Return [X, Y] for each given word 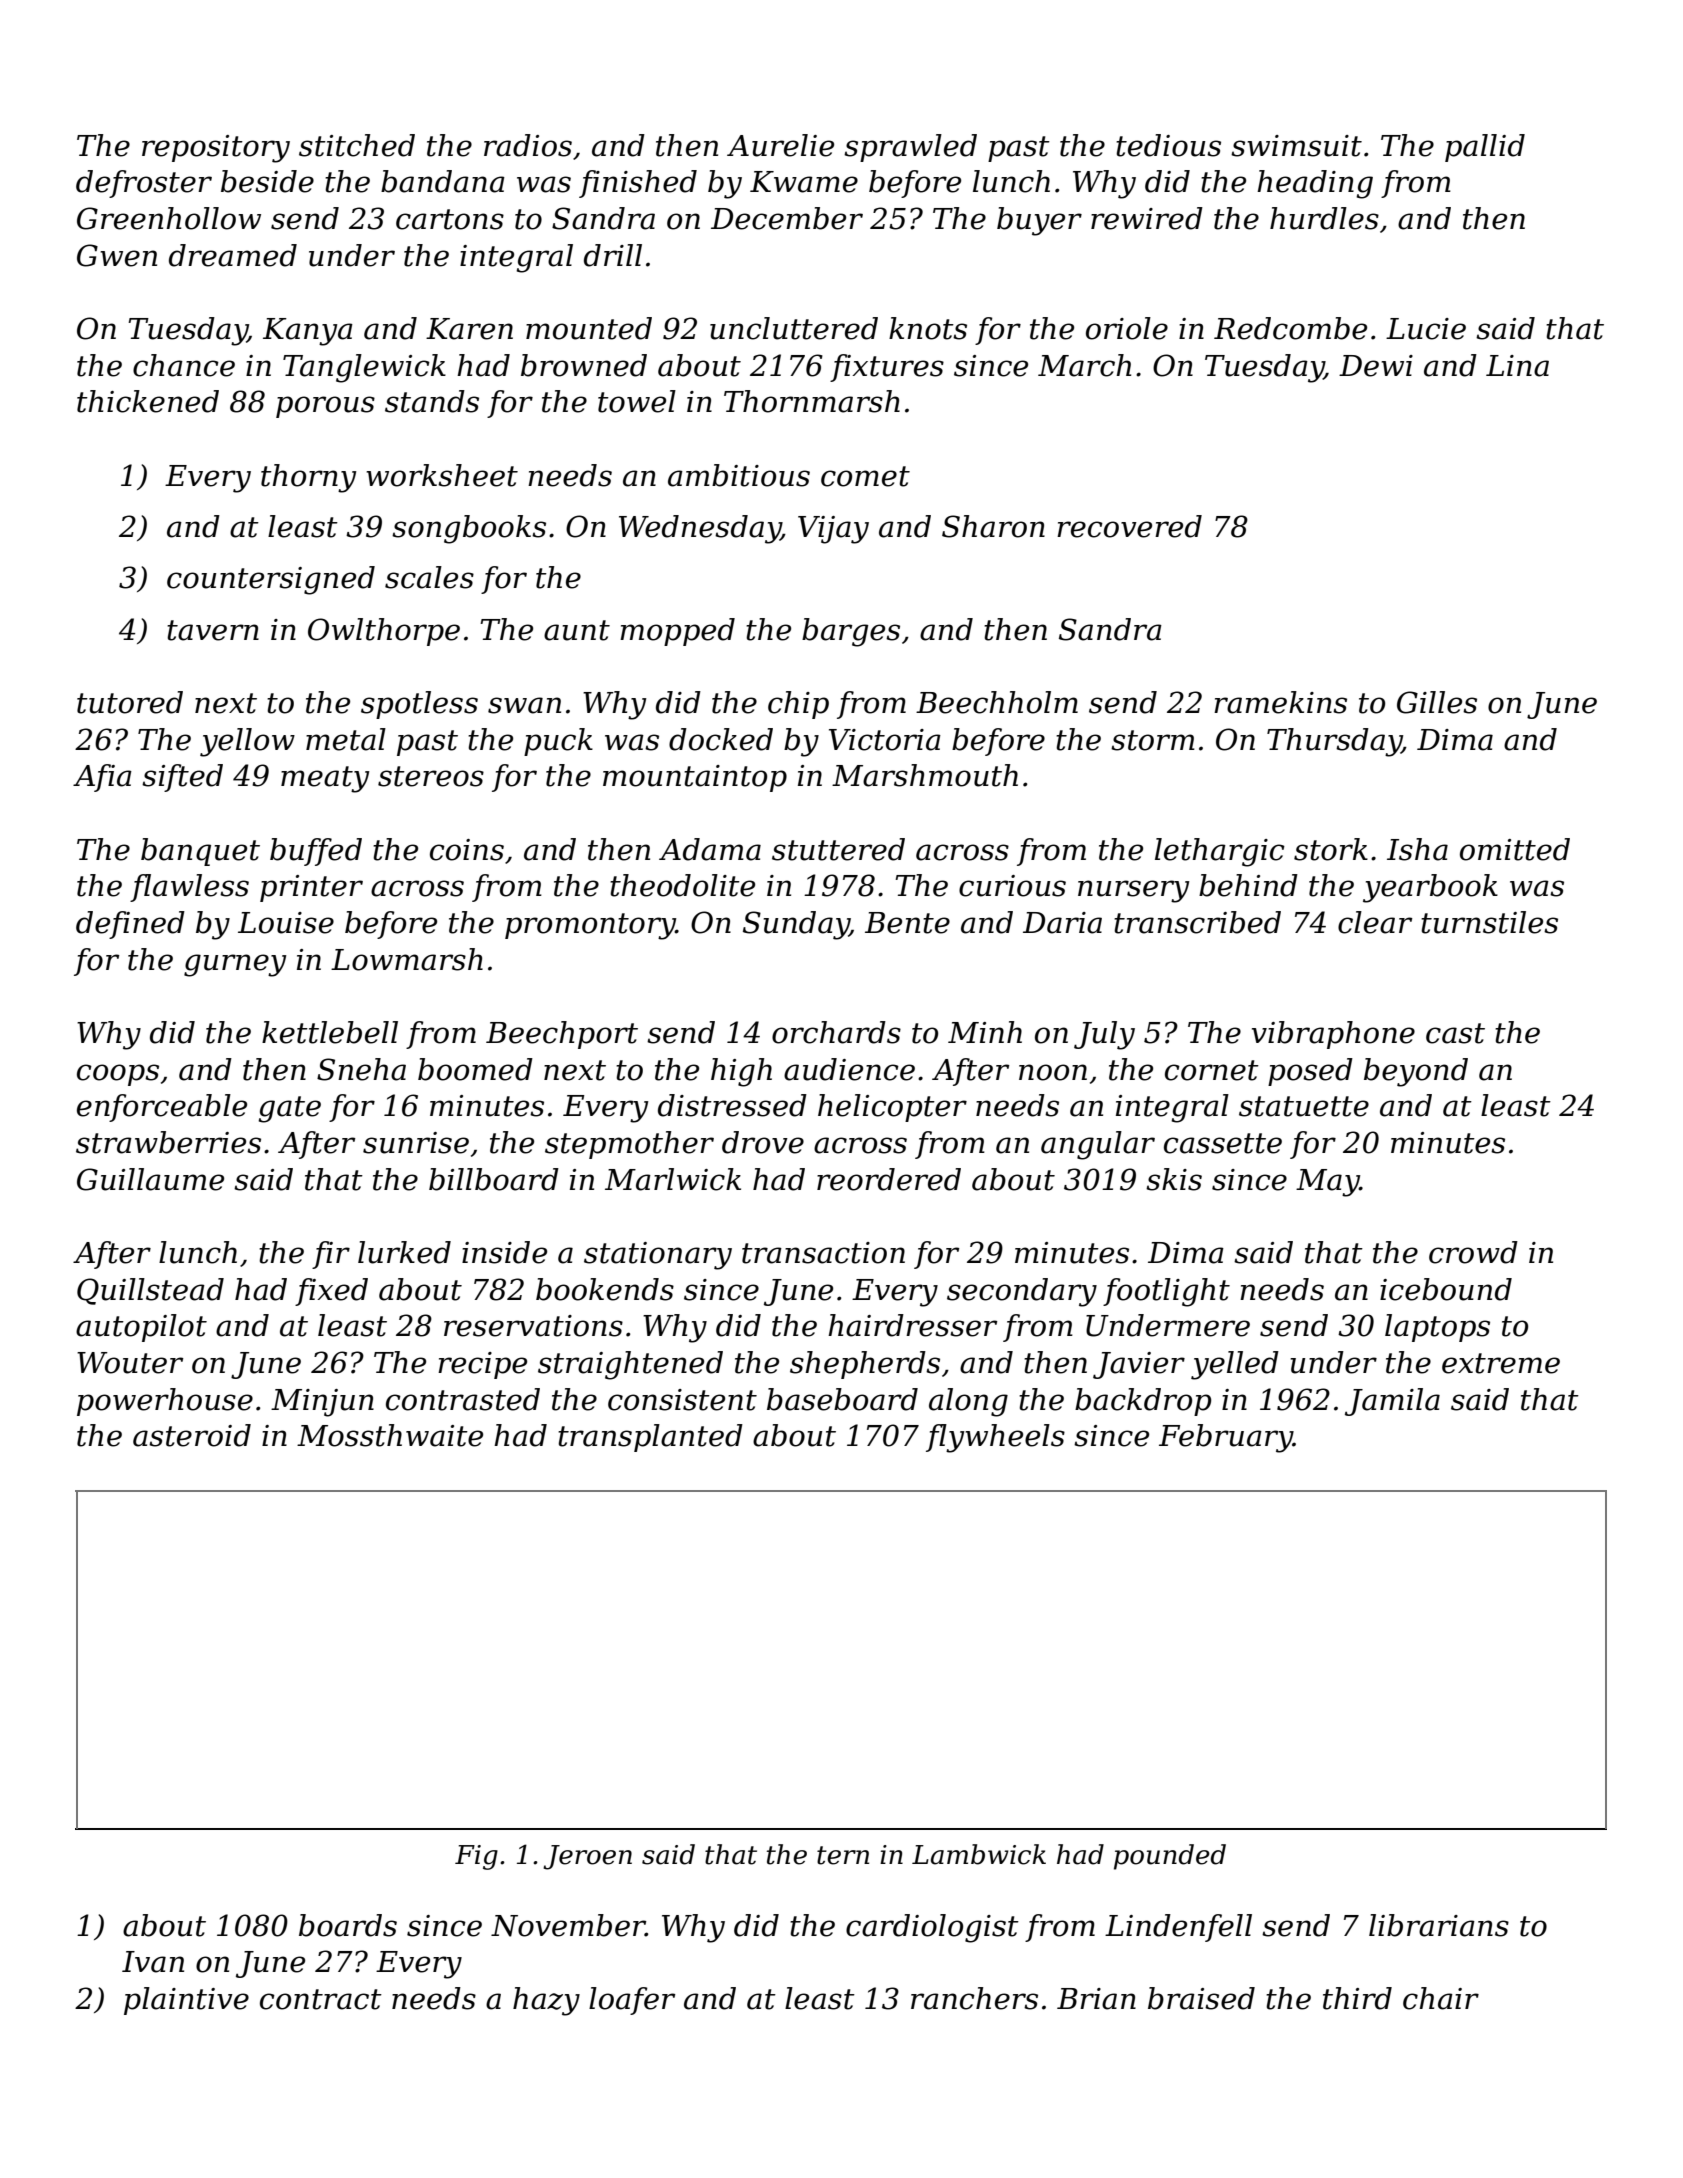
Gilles [1437, 702]
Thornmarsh [812, 401]
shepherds [865, 1365]
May [1328, 1183]
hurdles [1324, 218]
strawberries [168, 1142]
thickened [148, 401]
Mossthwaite [390, 1435]
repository [216, 149]
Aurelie [780, 145]
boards [348, 1925]
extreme [1501, 1363]
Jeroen [587, 1857]
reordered [889, 1179]
